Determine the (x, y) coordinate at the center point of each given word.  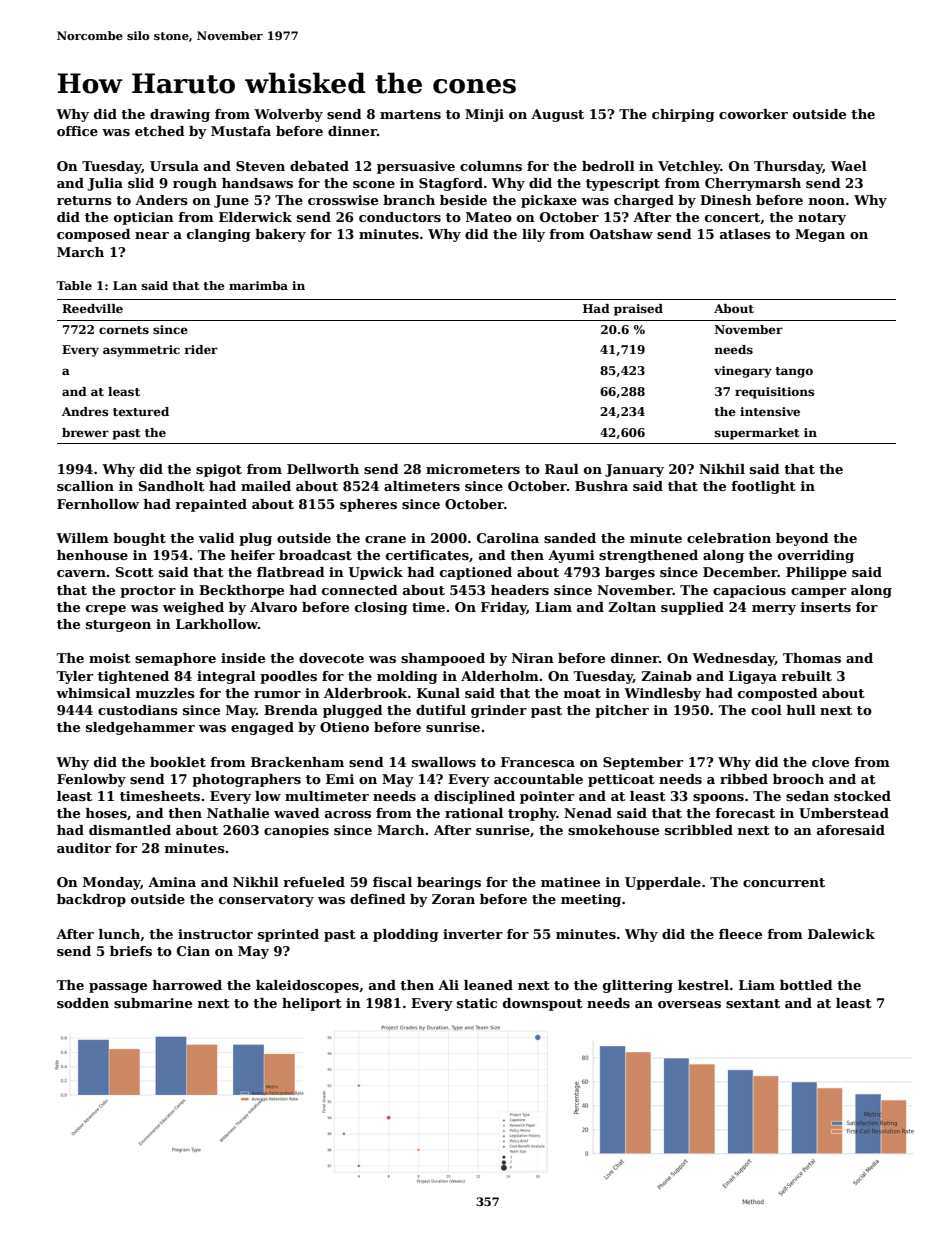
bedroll (608, 166)
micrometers (473, 469)
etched (160, 131)
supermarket (757, 434)
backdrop (91, 900)
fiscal (392, 882)
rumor (277, 694)
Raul (562, 469)
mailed (266, 486)
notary (822, 219)
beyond (802, 539)
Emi (340, 779)
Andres (85, 411)
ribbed (744, 779)
